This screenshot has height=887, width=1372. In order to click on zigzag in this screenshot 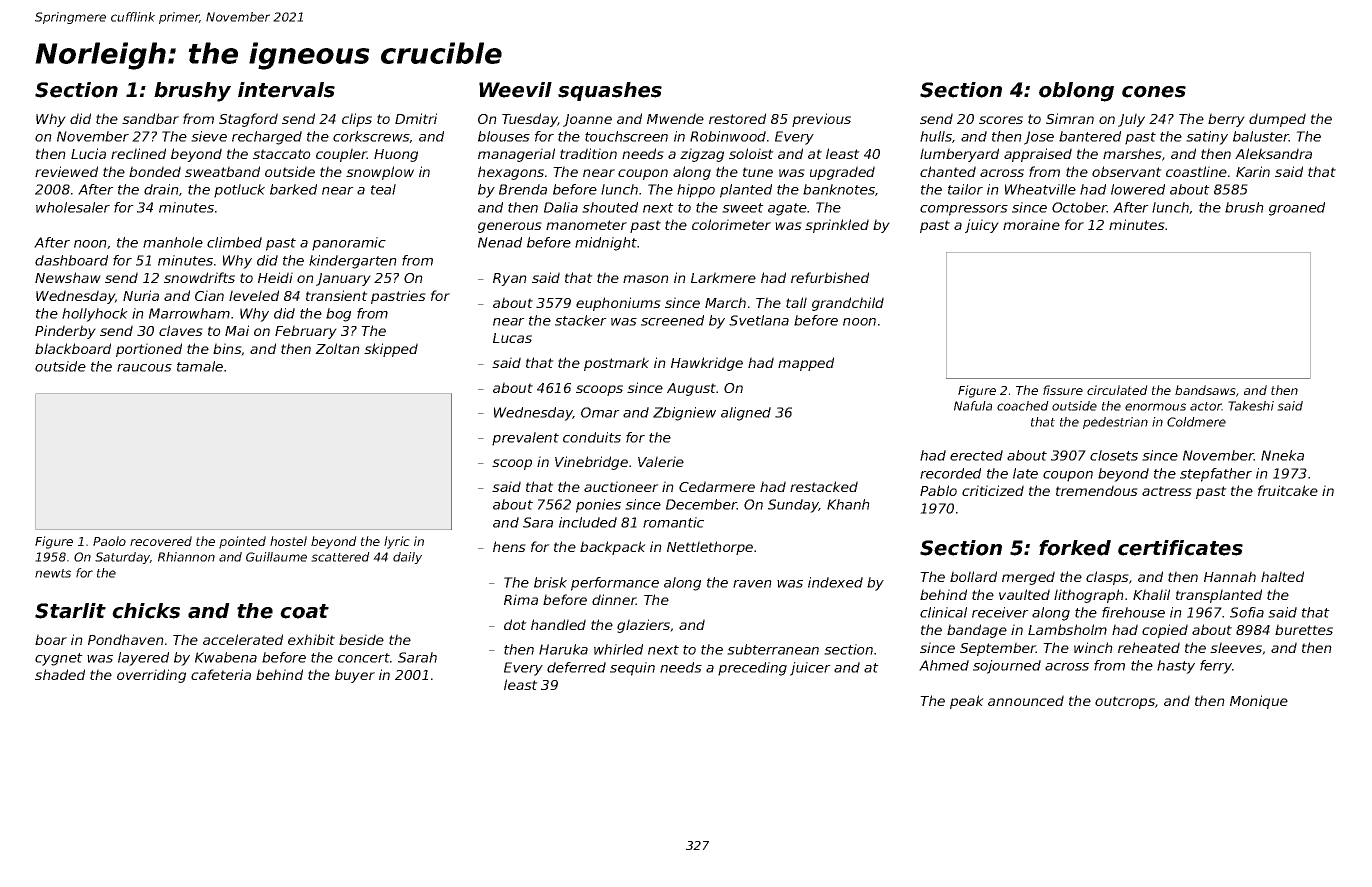, I will do `click(702, 155)`.
